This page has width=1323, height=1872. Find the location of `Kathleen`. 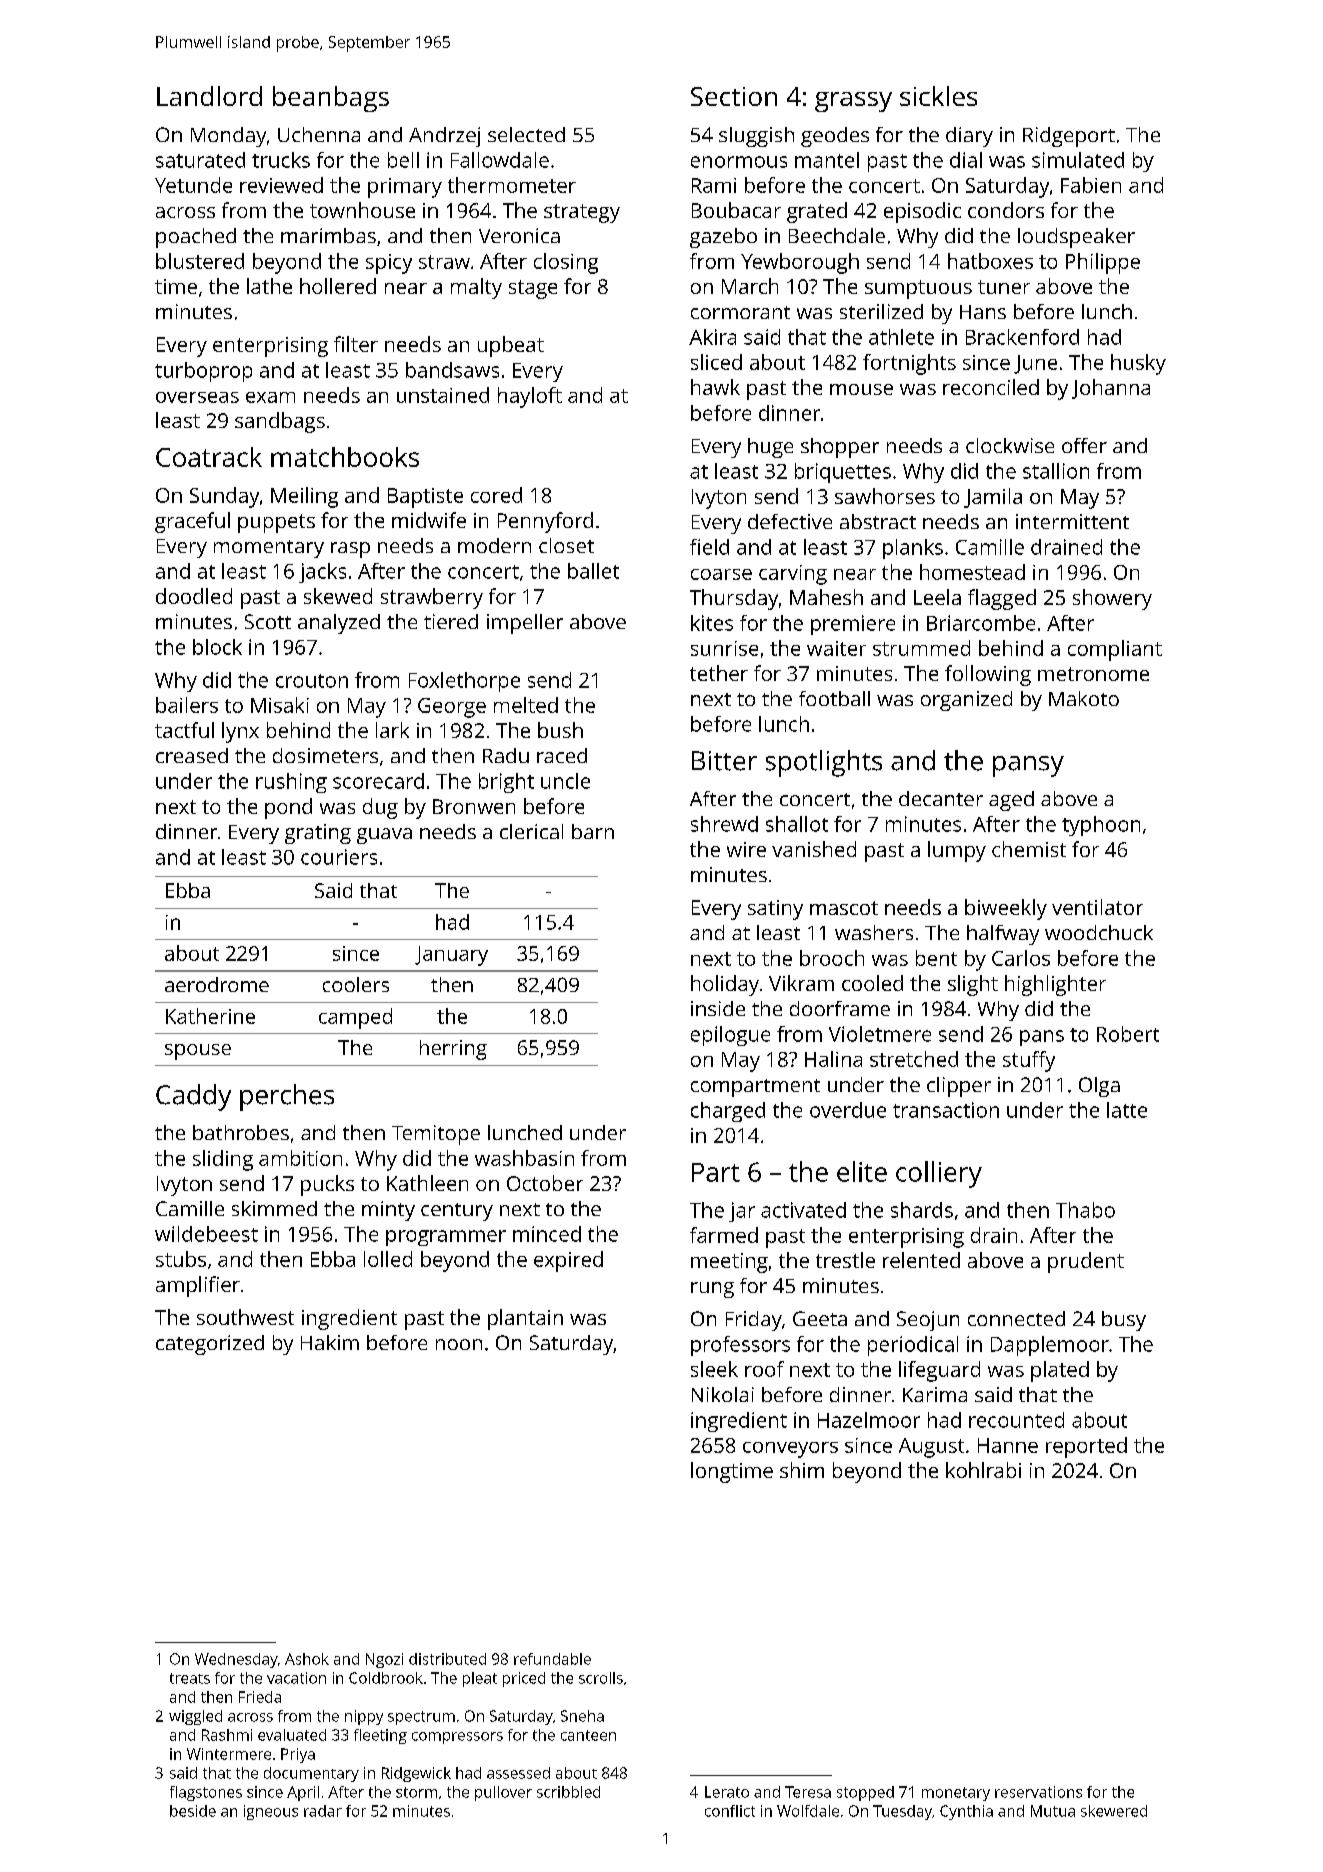

Kathleen is located at coordinates (427, 1183).
